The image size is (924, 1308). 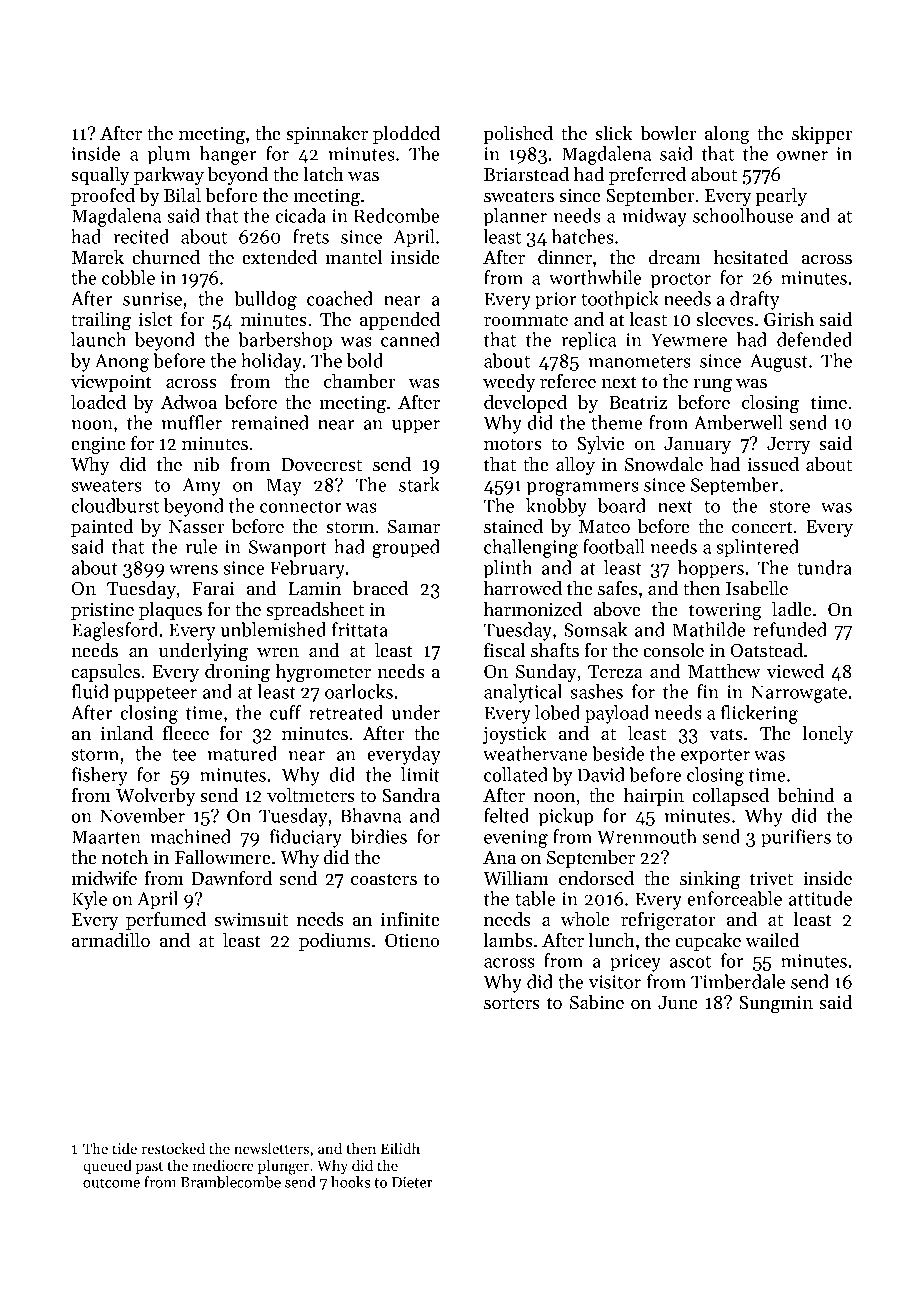 What do you see at coordinates (169, 176) in the screenshot?
I see `parkway` at bounding box center [169, 176].
